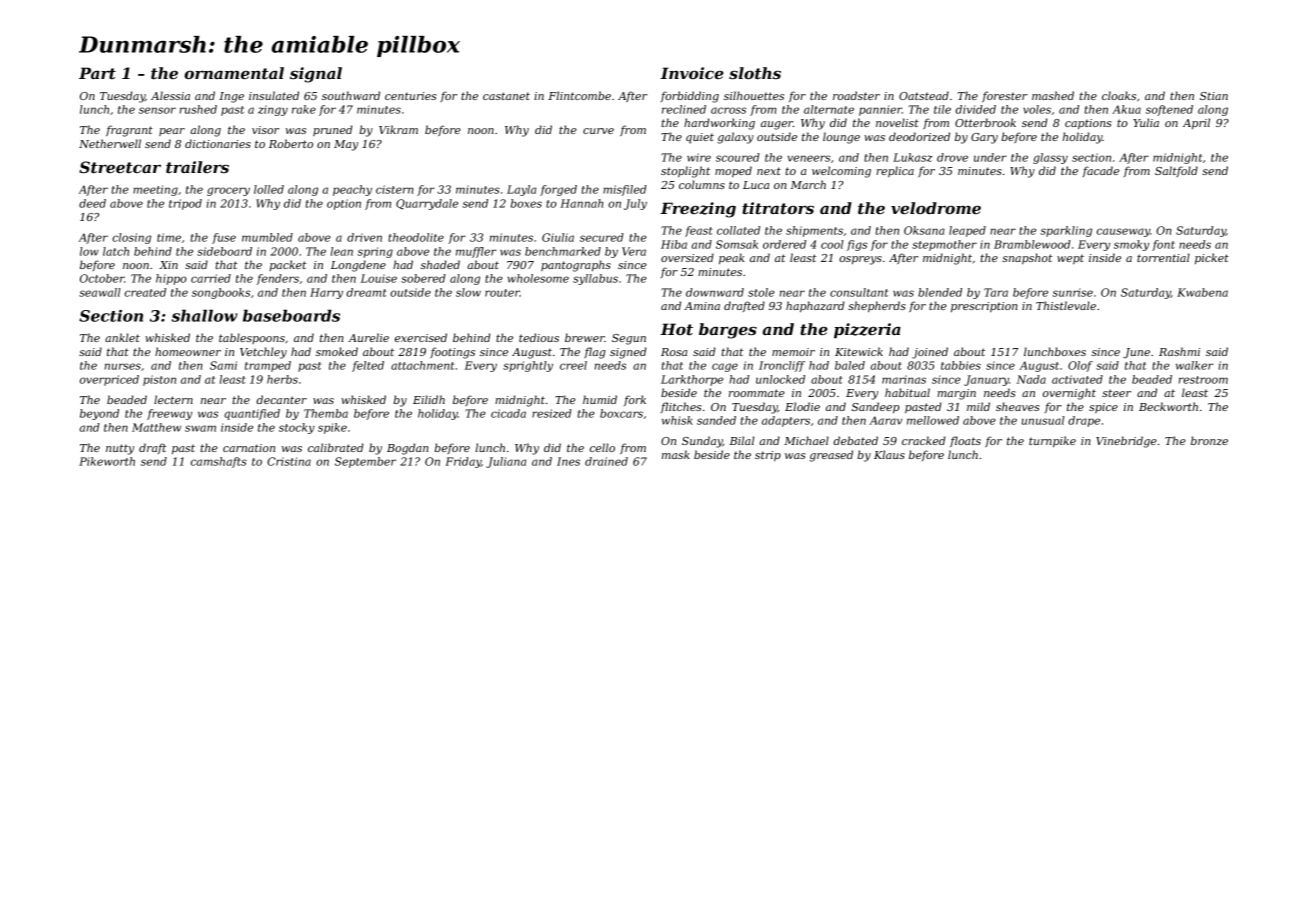 The image size is (1308, 924). What do you see at coordinates (1066, 305) in the screenshot?
I see `Thistlevale` at bounding box center [1066, 305].
